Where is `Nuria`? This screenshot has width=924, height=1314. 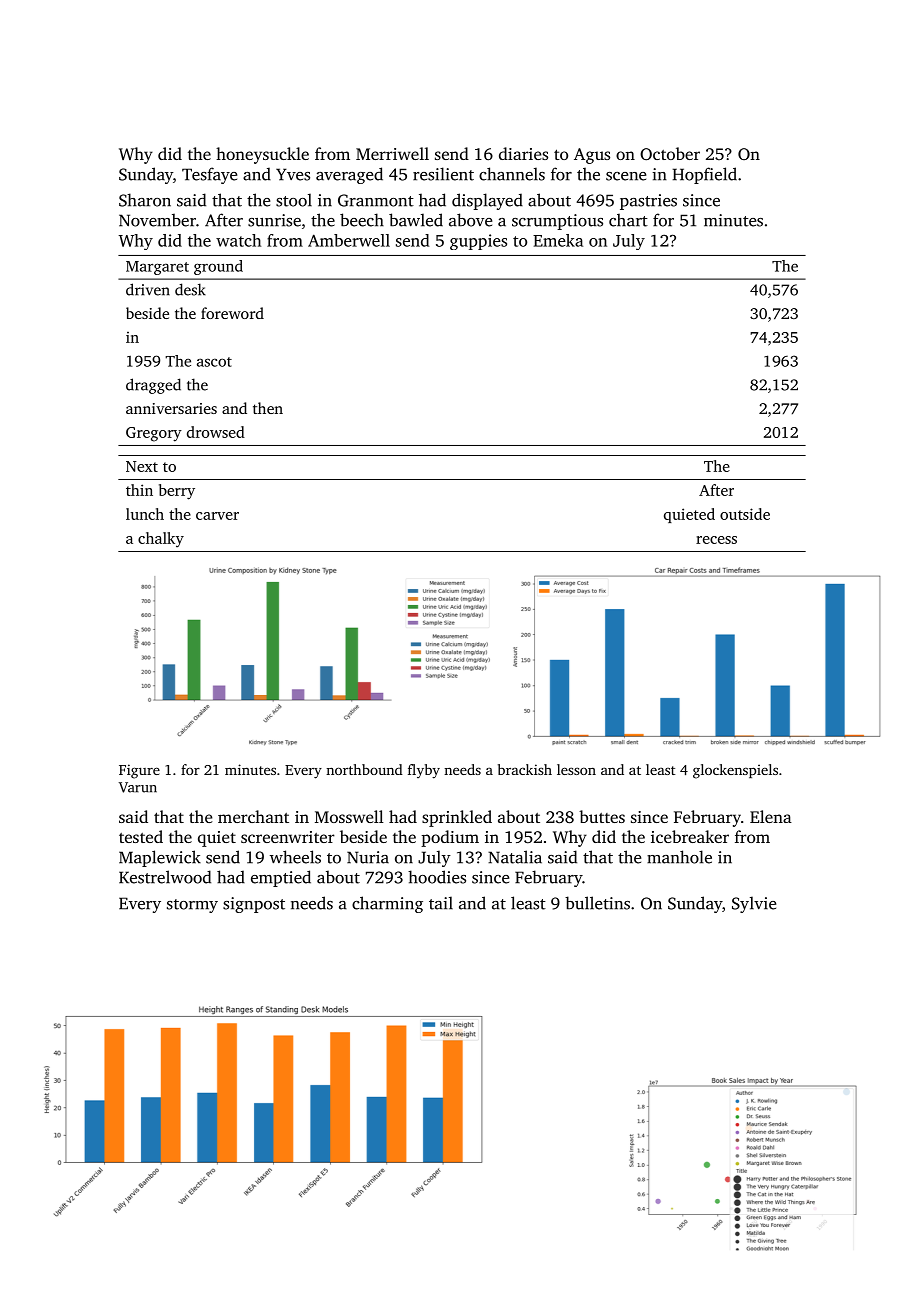 Nuria is located at coordinates (368, 857).
